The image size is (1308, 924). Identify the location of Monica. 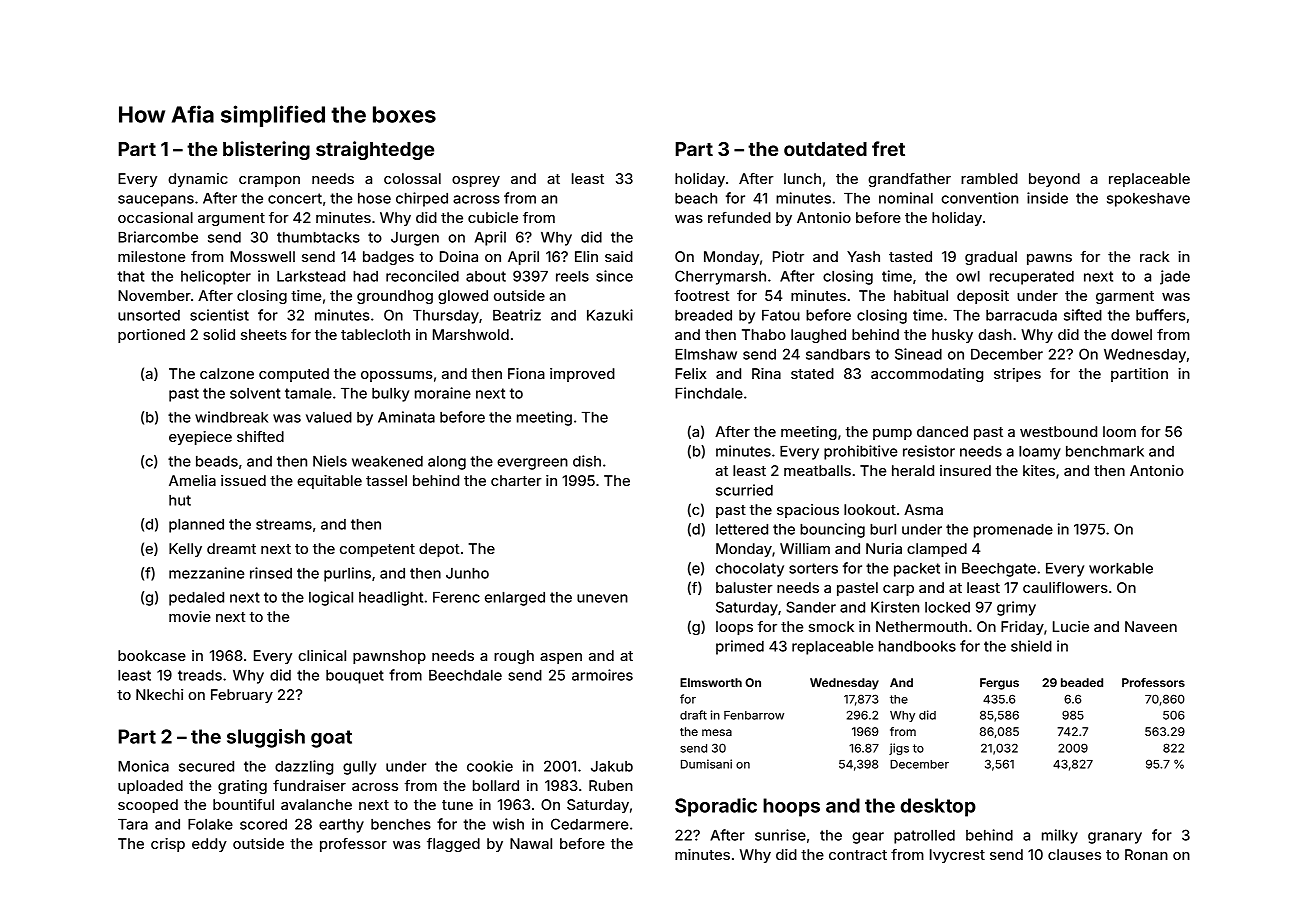
(143, 766).
